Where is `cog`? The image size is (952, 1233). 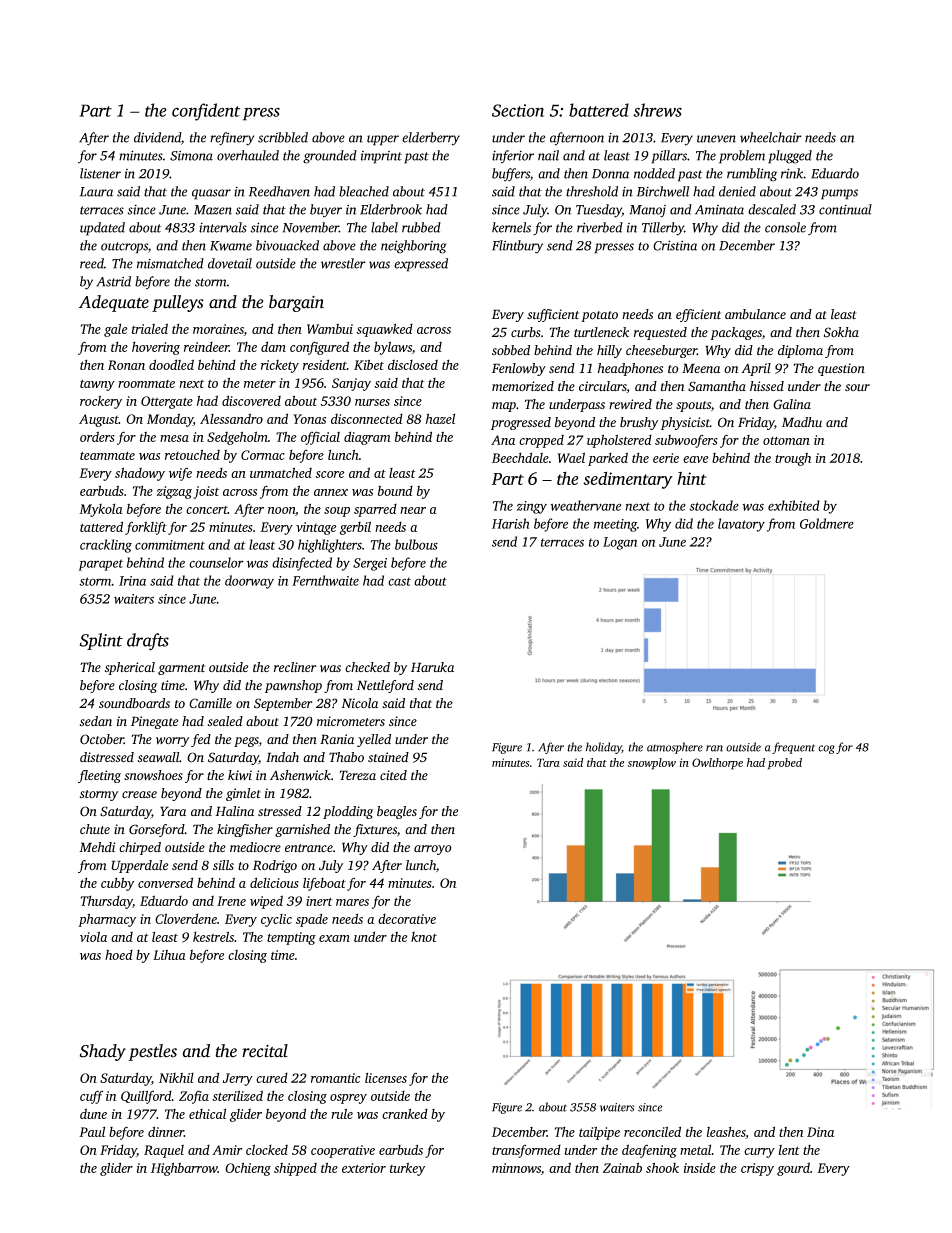
cog is located at coordinates (826, 749).
